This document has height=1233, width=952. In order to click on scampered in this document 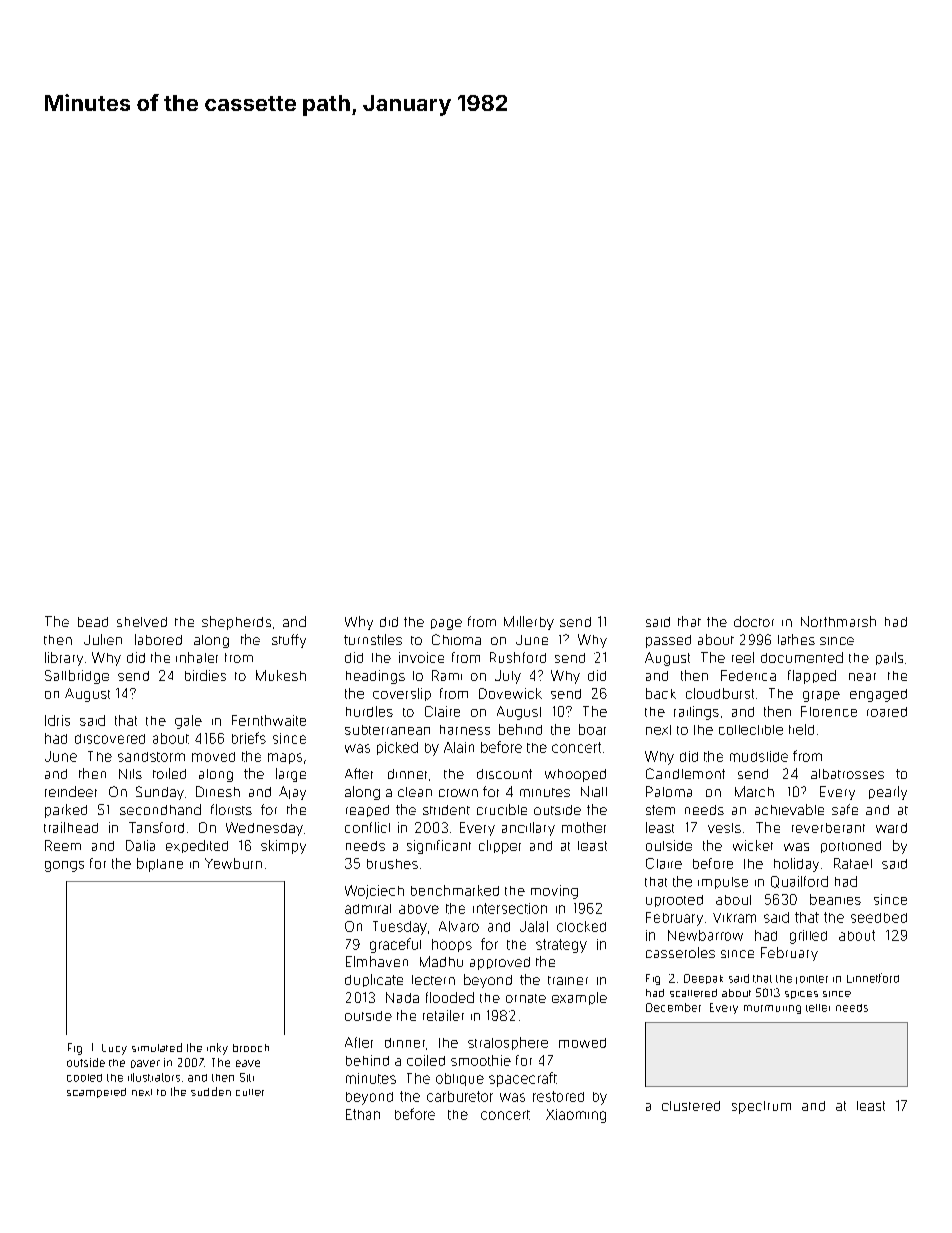, I will do `click(96, 1093)`.
